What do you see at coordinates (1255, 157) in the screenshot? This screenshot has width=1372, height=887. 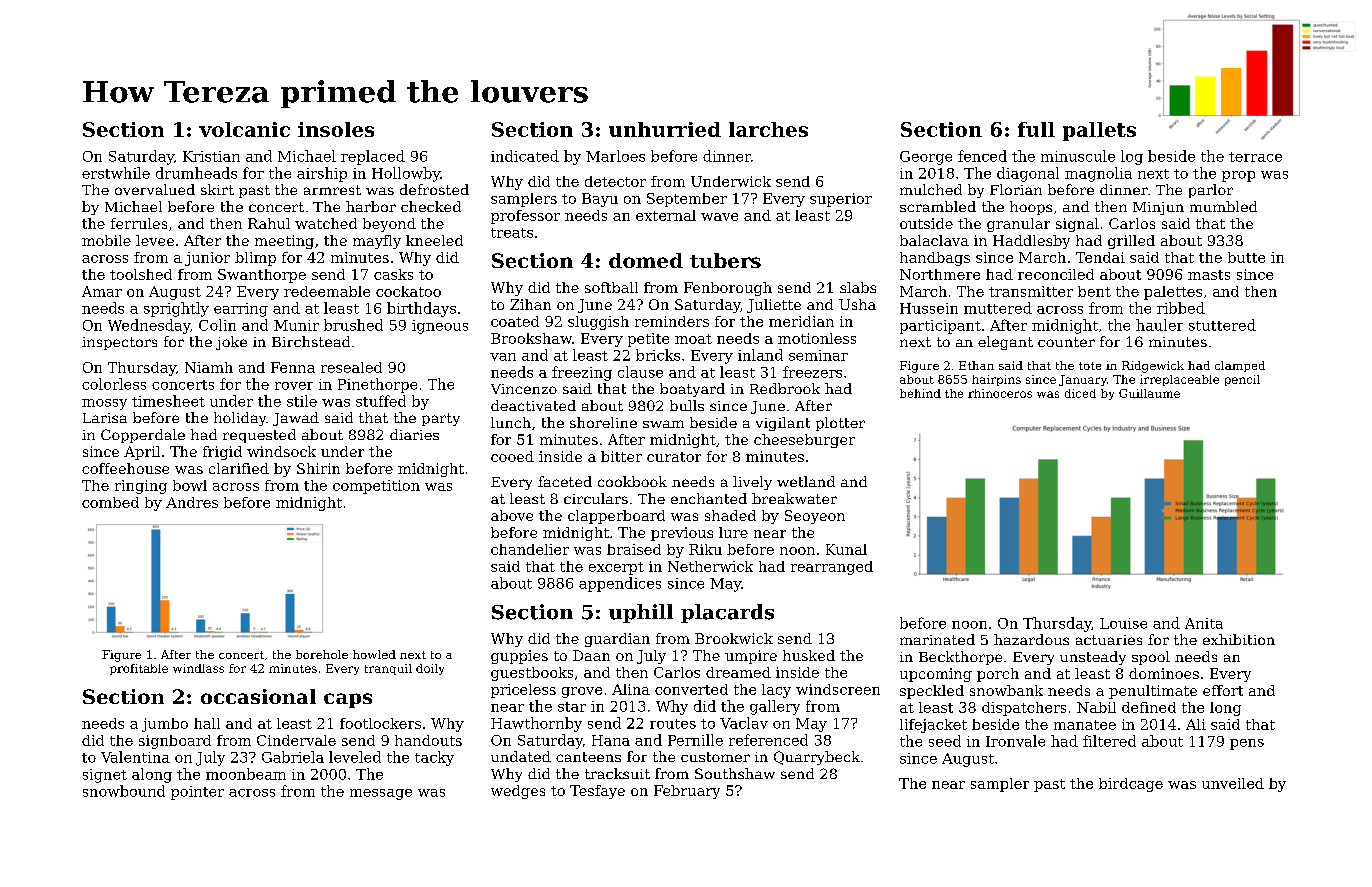 I see `terrace` at bounding box center [1255, 157].
